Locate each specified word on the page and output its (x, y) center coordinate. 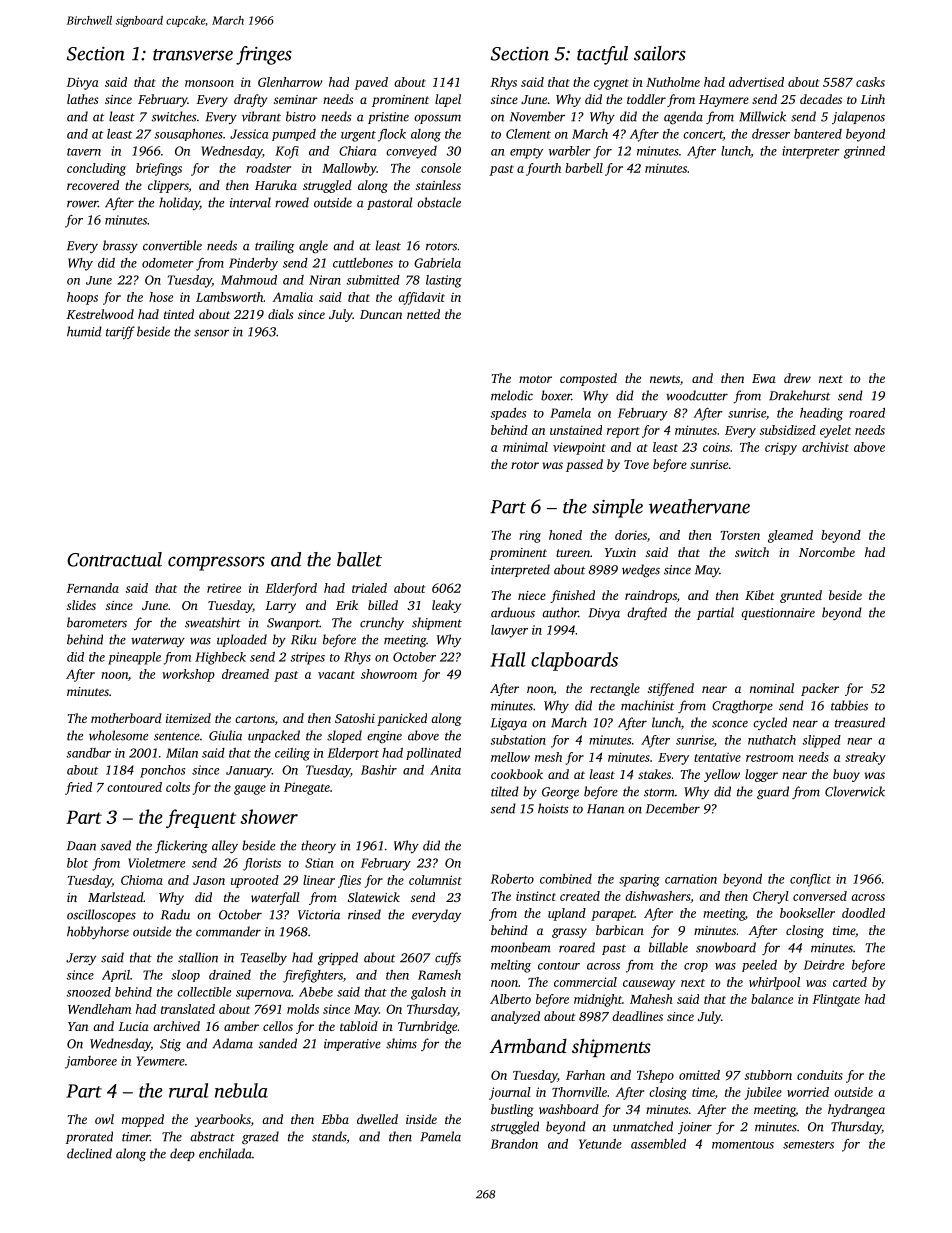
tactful (602, 55)
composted (588, 379)
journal (510, 1093)
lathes (82, 99)
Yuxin (620, 552)
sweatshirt (213, 622)
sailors (660, 53)
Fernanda (92, 588)
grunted (801, 596)
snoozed (88, 992)
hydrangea (856, 1110)
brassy (120, 246)
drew (797, 378)
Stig (170, 1045)
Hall (507, 659)
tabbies (849, 705)
